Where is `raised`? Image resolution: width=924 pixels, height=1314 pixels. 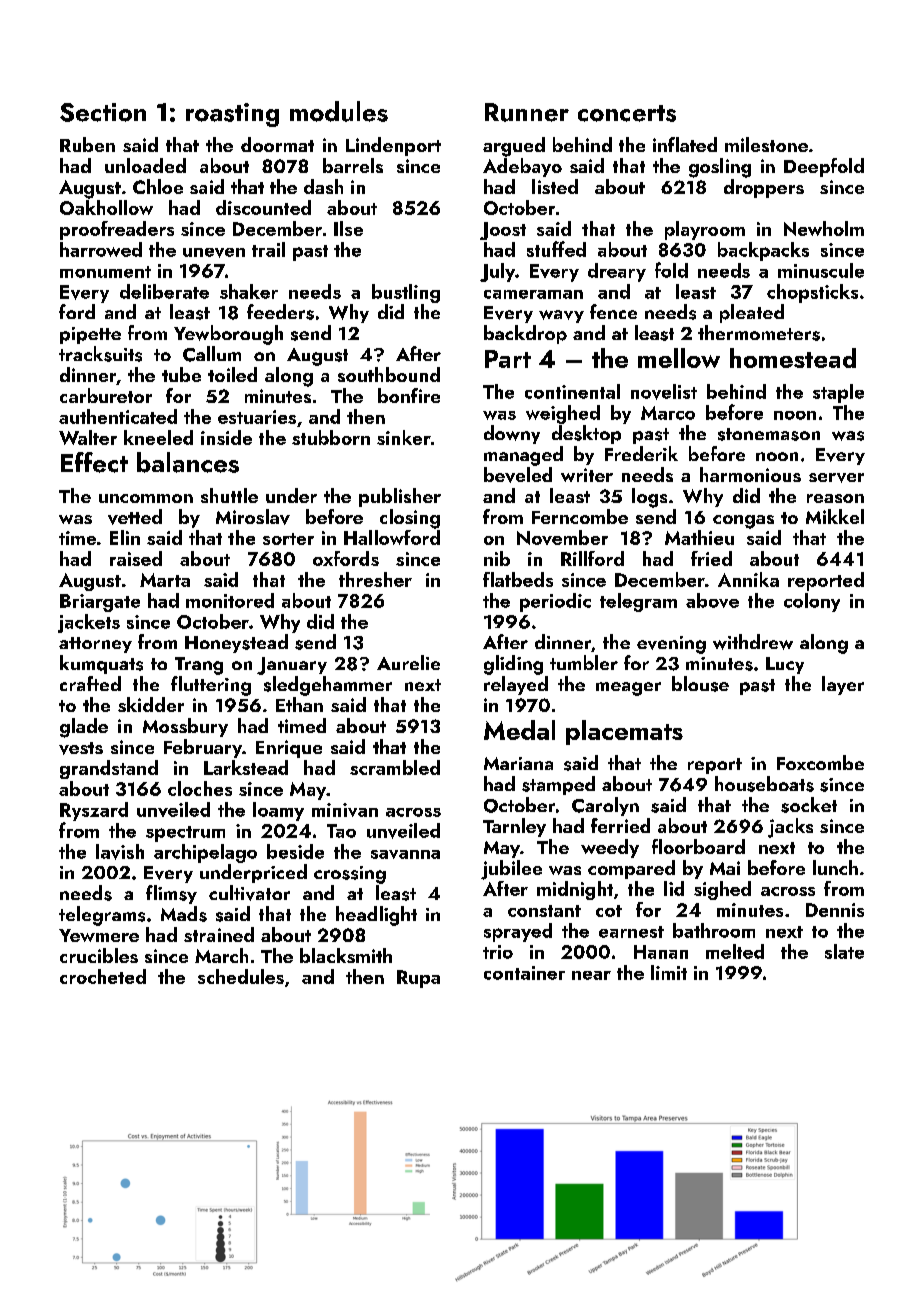
raised is located at coordinates (136, 558).
